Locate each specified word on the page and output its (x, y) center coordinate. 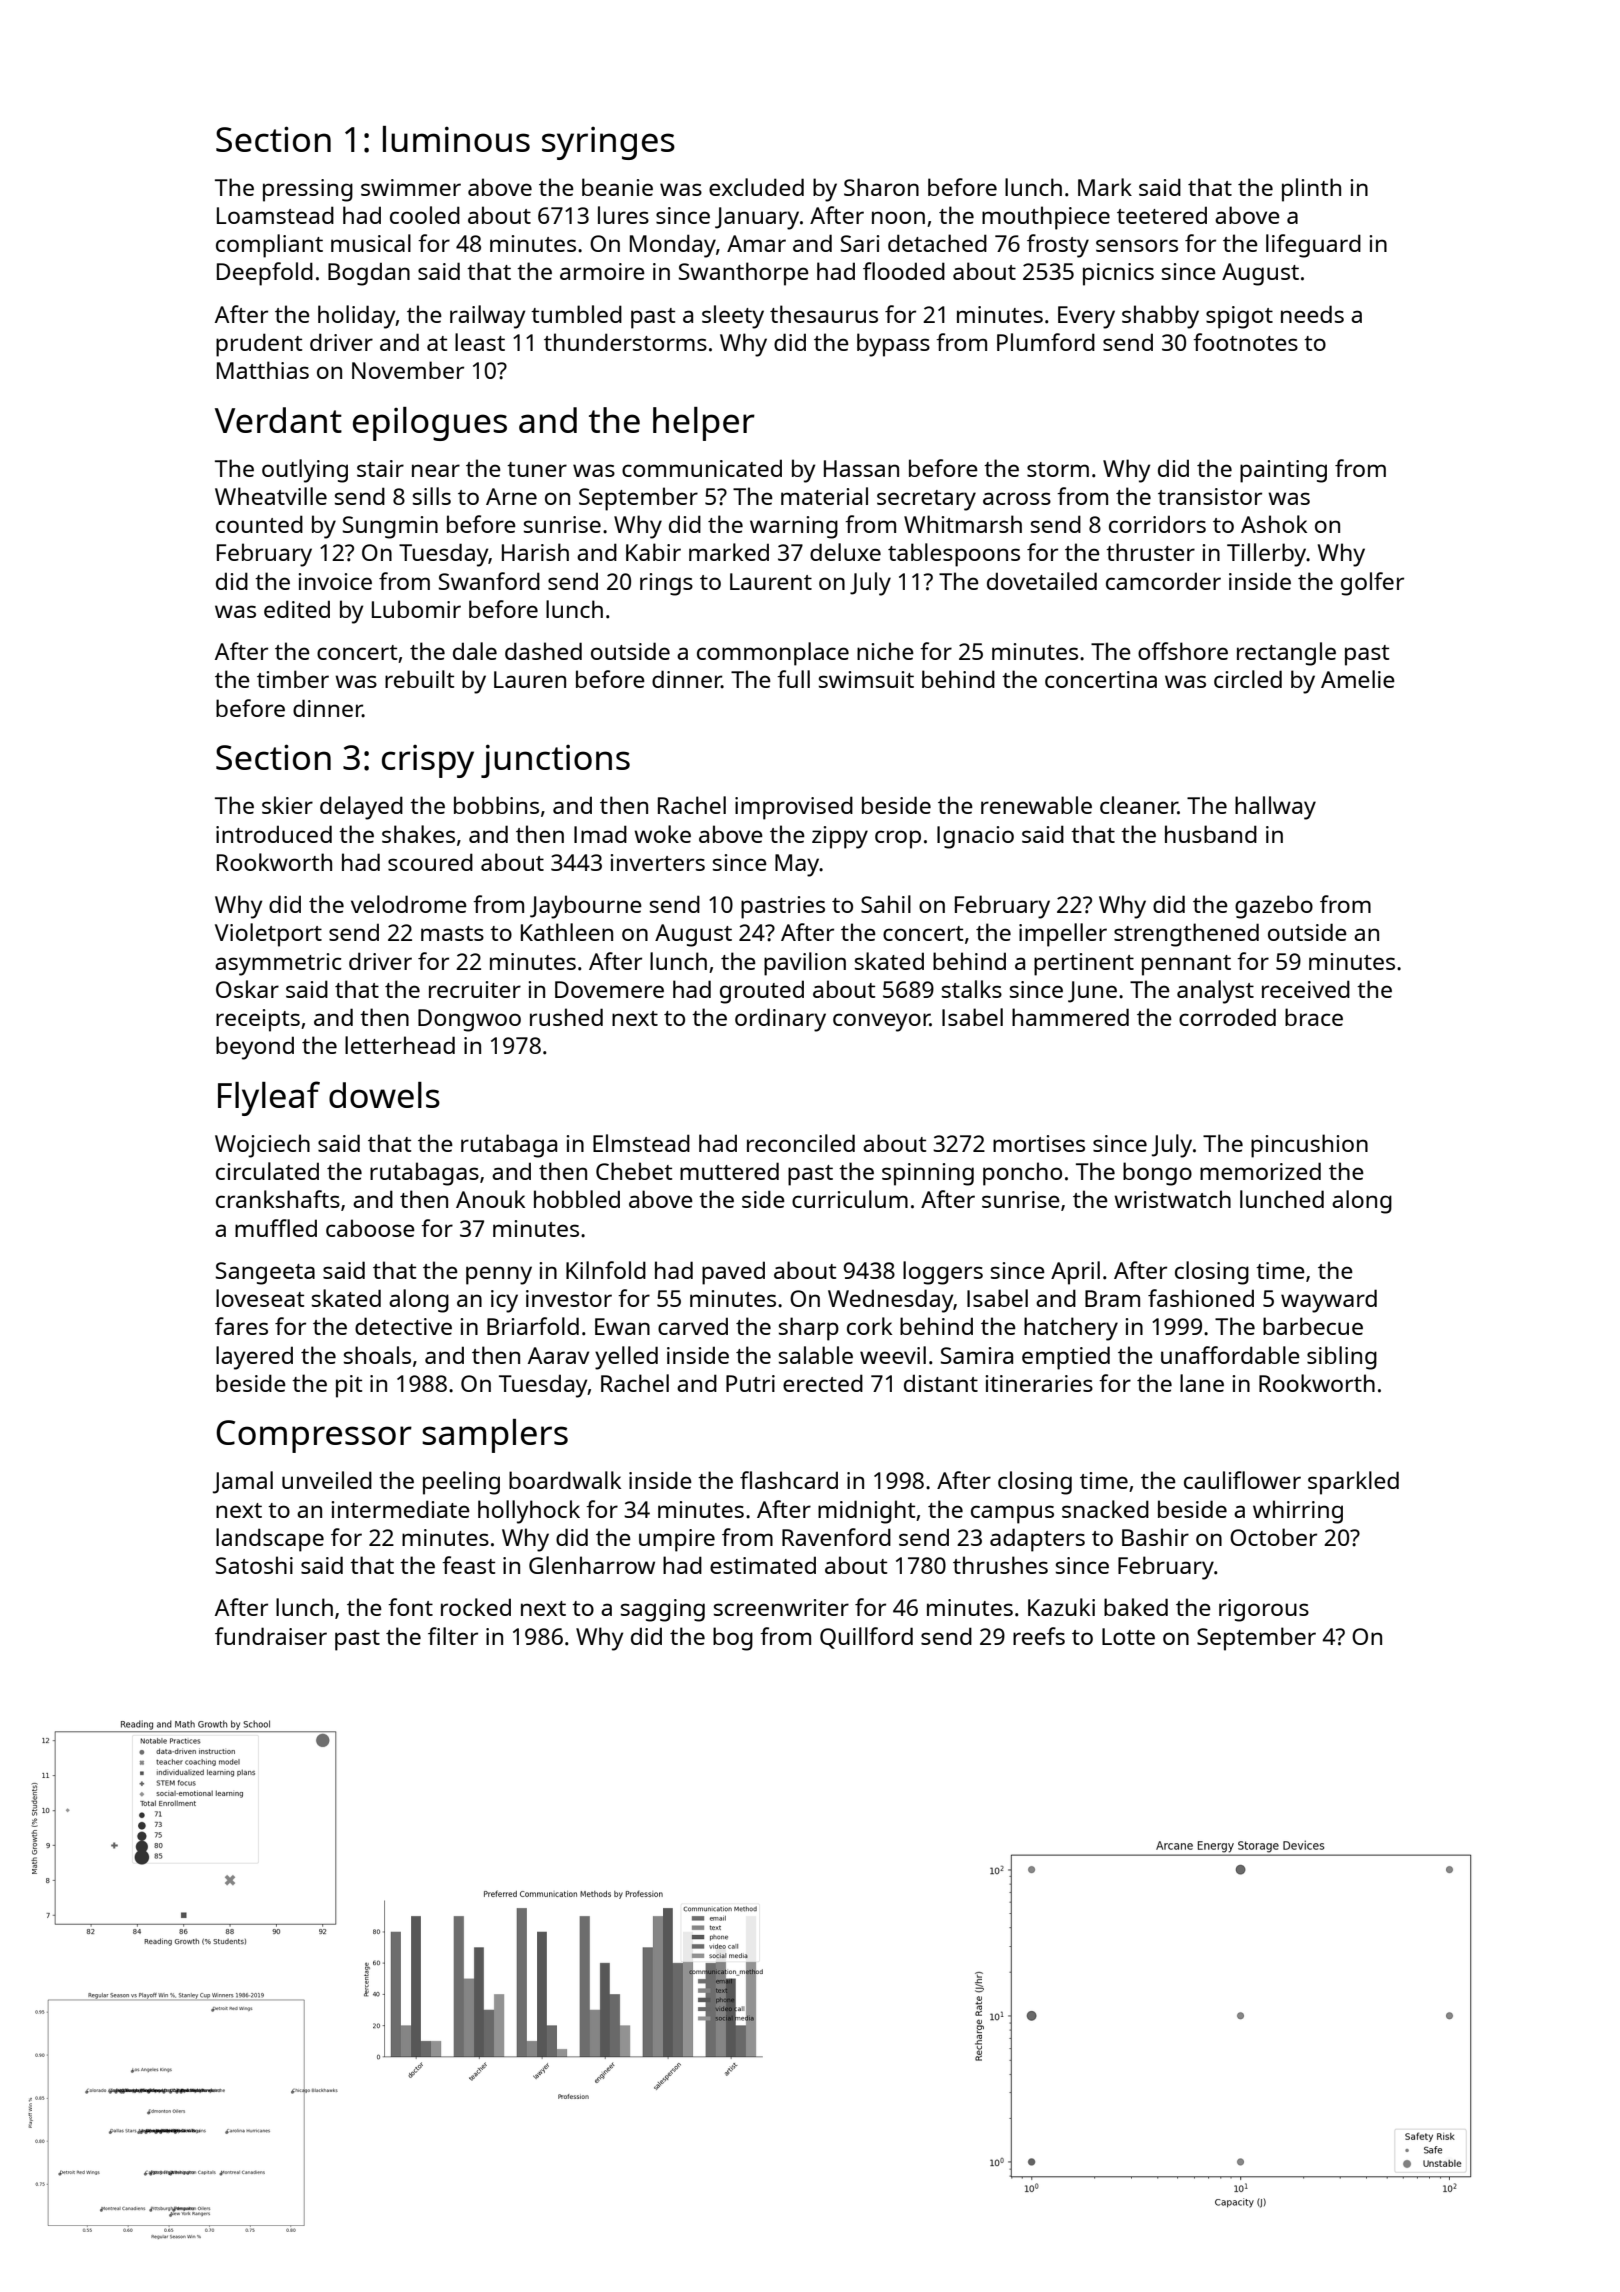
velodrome (409, 904)
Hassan (861, 468)
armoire (602, 271)
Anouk (490, 1199)
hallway (1275, 808)
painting (1283, 471)
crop (898, 839)
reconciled (801, 1143)
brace (1314, 1017)
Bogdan (369, 274)
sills (432, 496)
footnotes (1245, 342)
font (410, 1607)
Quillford (866, 1638)
